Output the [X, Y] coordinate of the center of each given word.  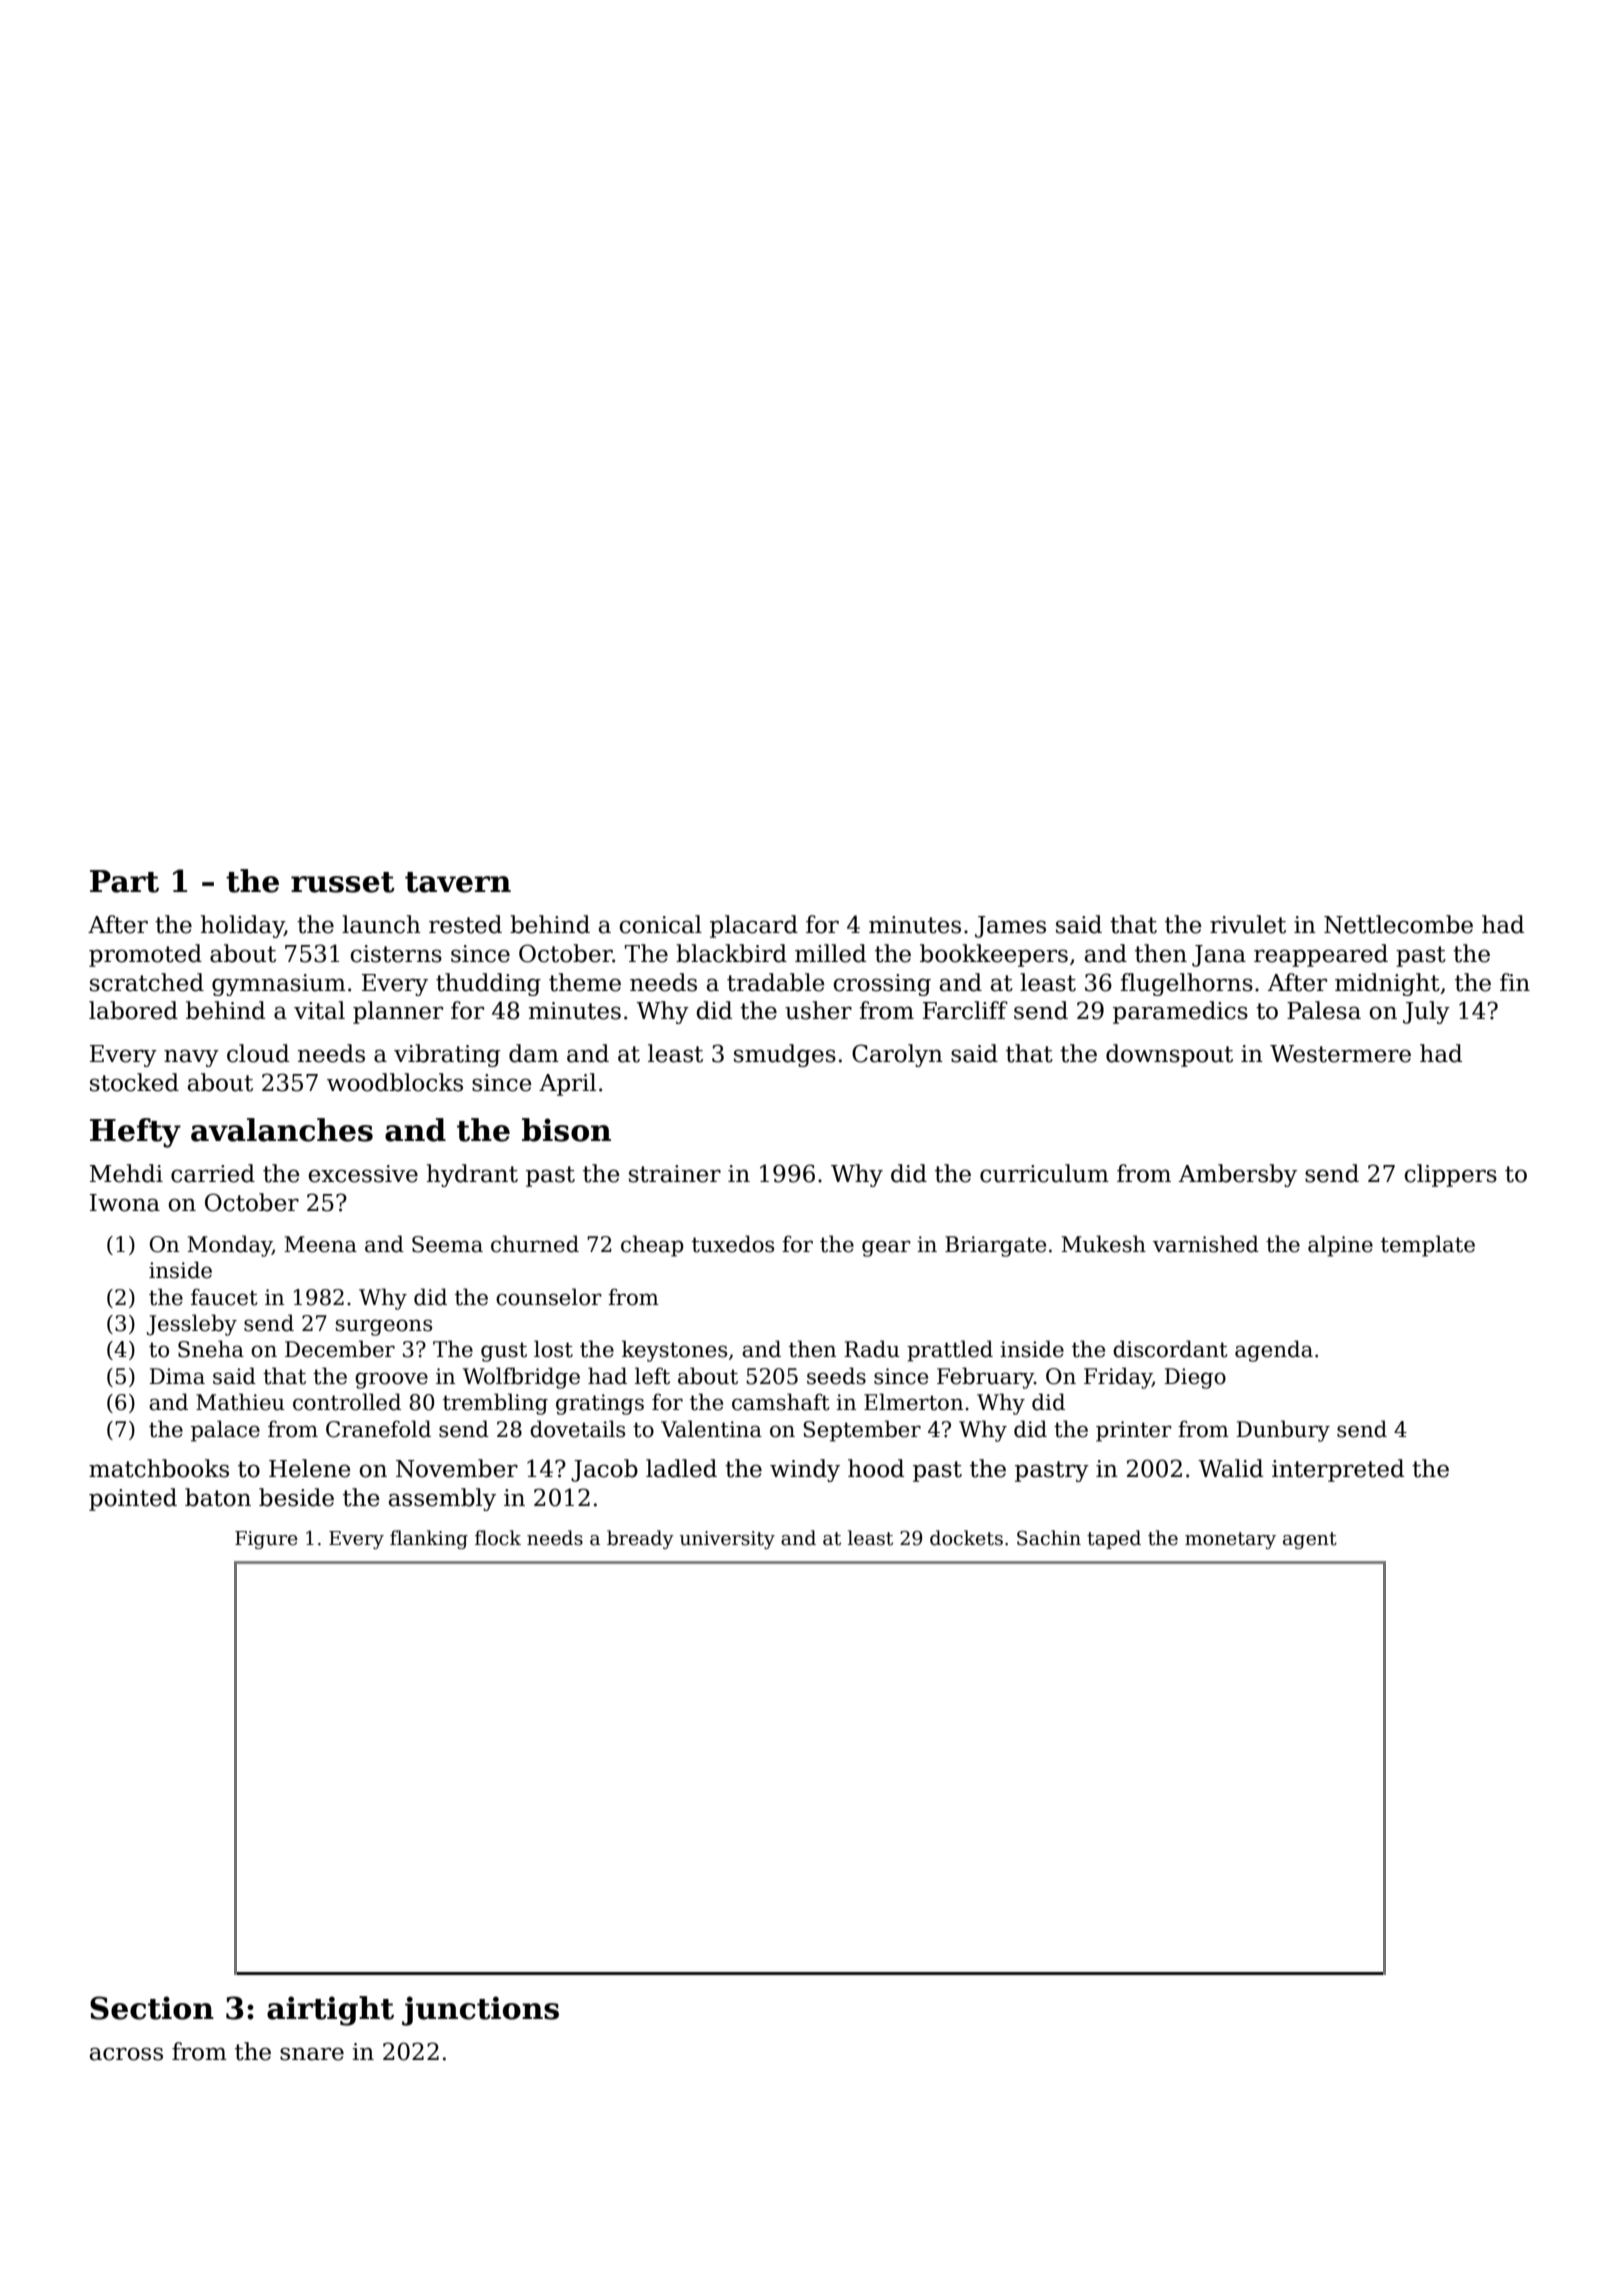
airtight [330, 2011]
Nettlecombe [1398, 924]
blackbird [731, 953]
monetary [1230, 1540]
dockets [966, 1538]
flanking [429, 1539]
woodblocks [395, 1082]
